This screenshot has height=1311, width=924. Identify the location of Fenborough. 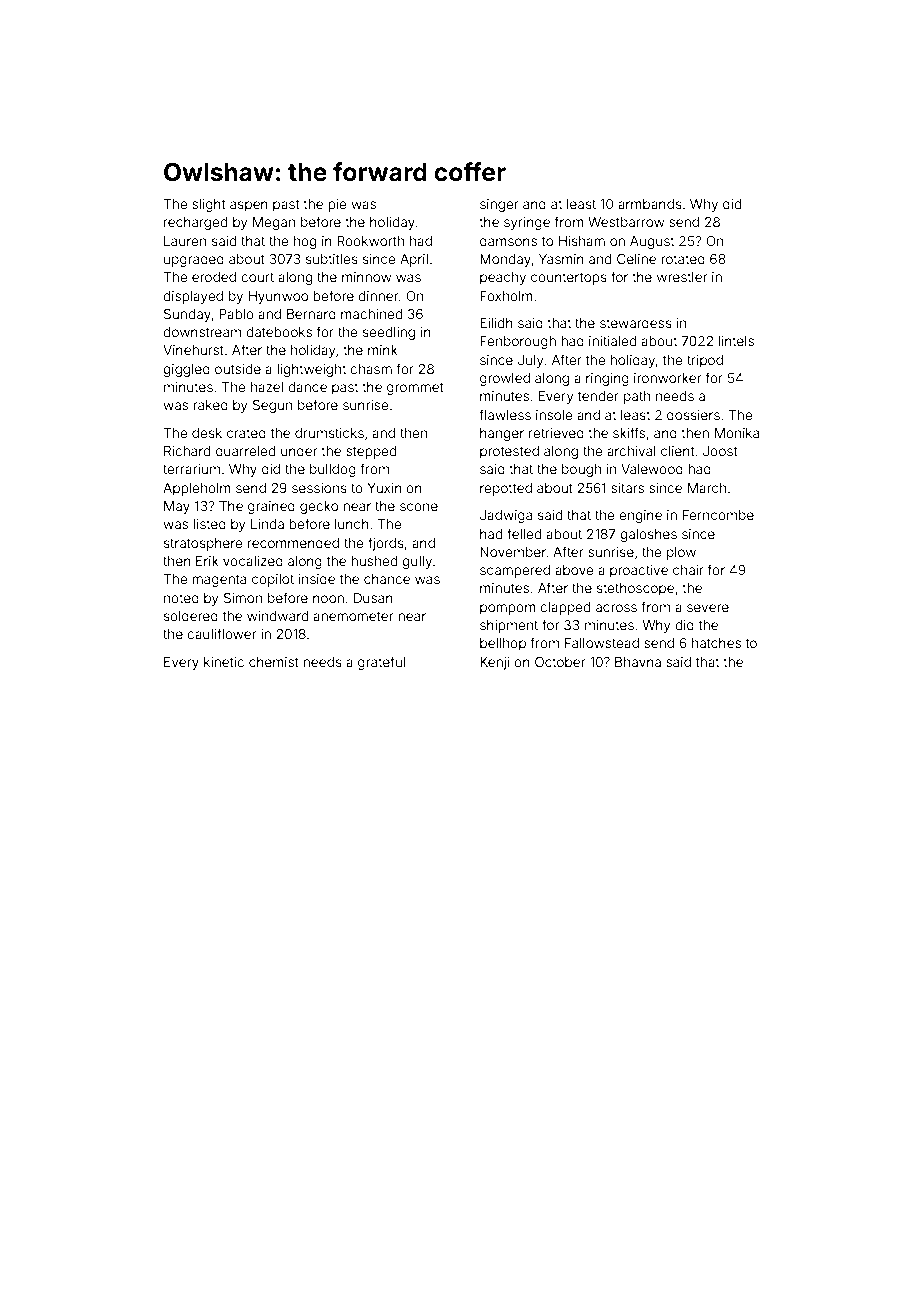
(518, 342).
